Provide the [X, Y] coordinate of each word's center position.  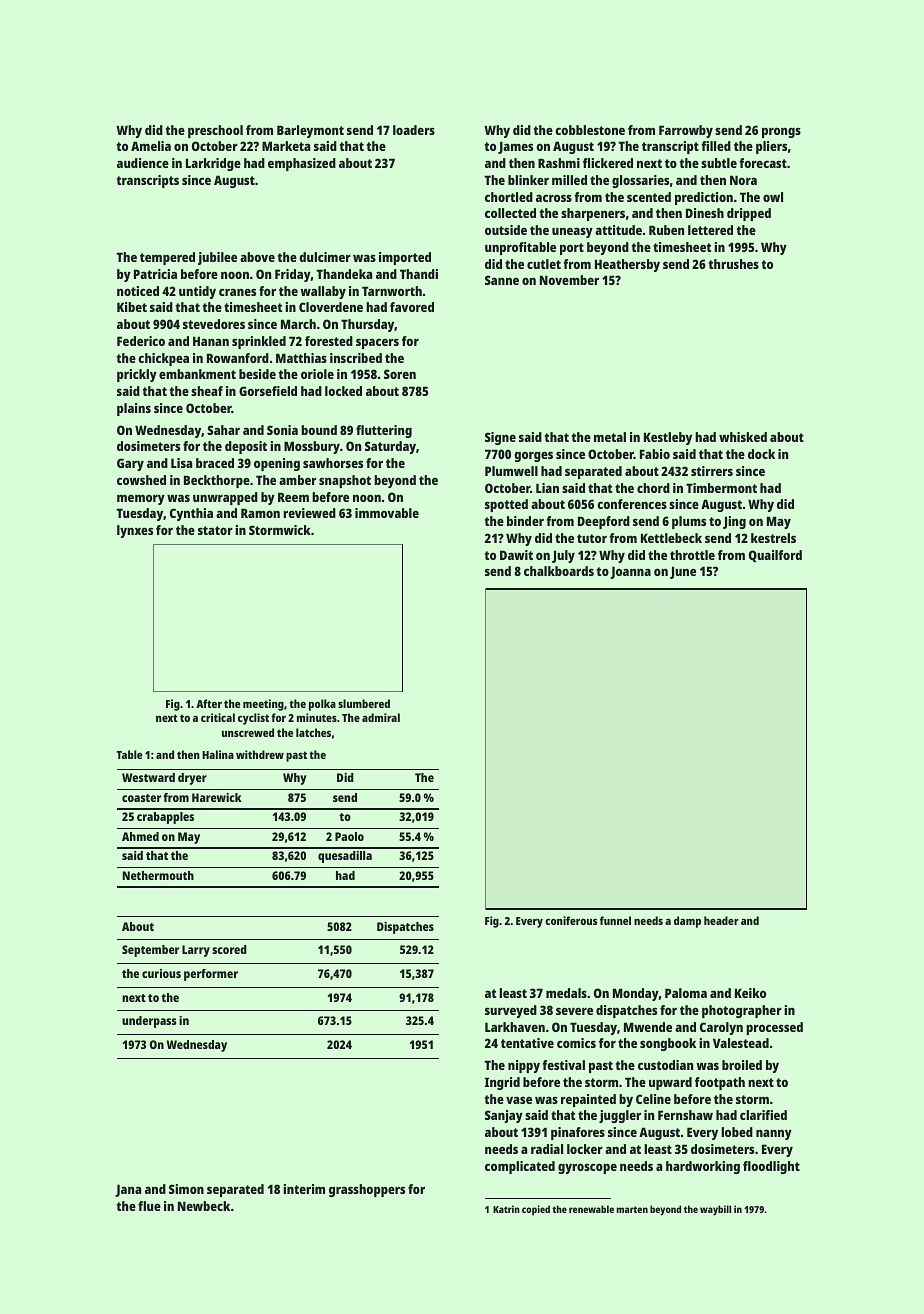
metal [610, 437]
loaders [414, 130]
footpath [720, 1083]
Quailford [775, 556]
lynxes [135, 531]
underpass [149, 1022]
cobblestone [590, 130]
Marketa [286, 146]
